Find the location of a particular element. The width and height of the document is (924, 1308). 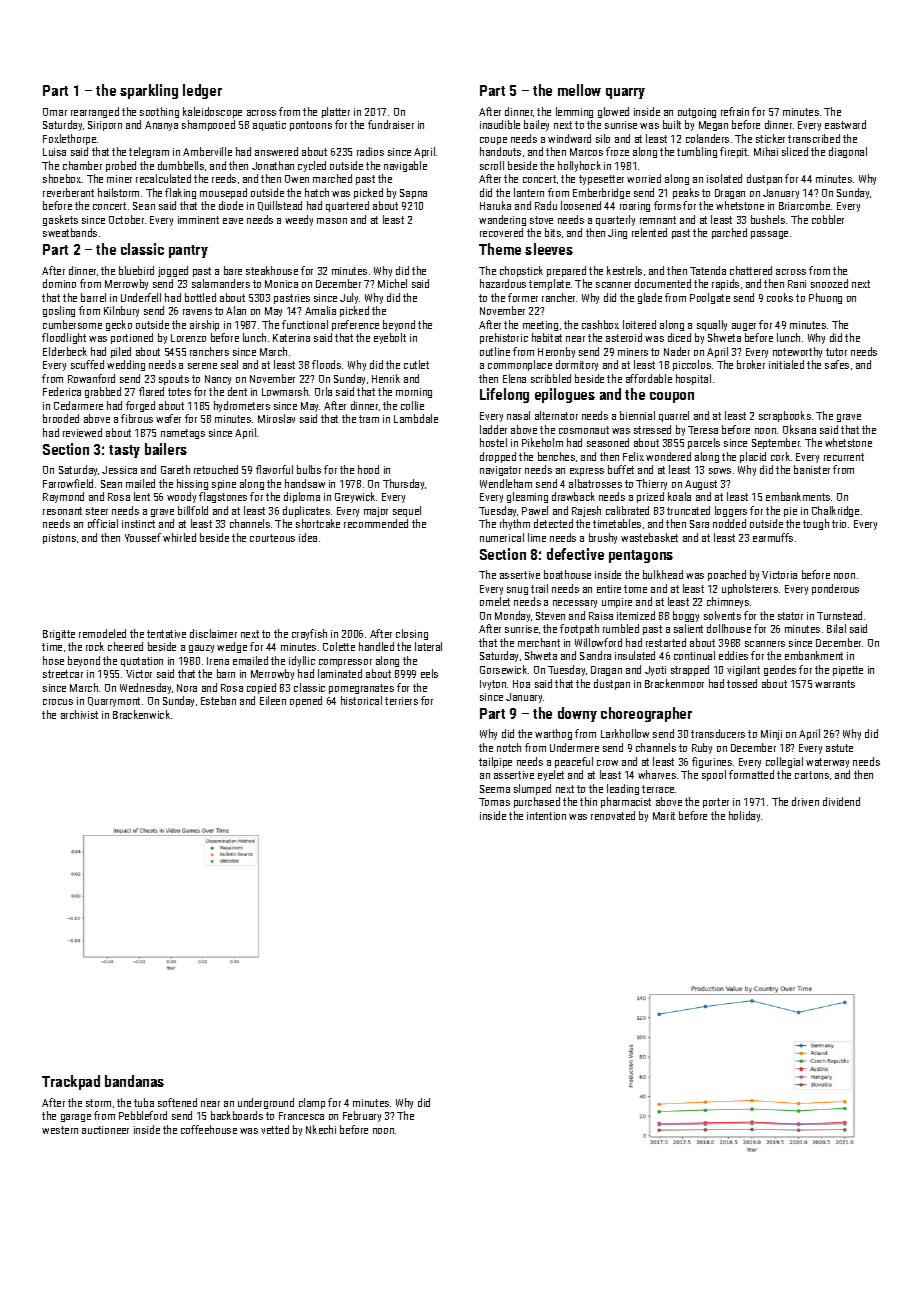

pontoons is located at coordinates (311, 126).
